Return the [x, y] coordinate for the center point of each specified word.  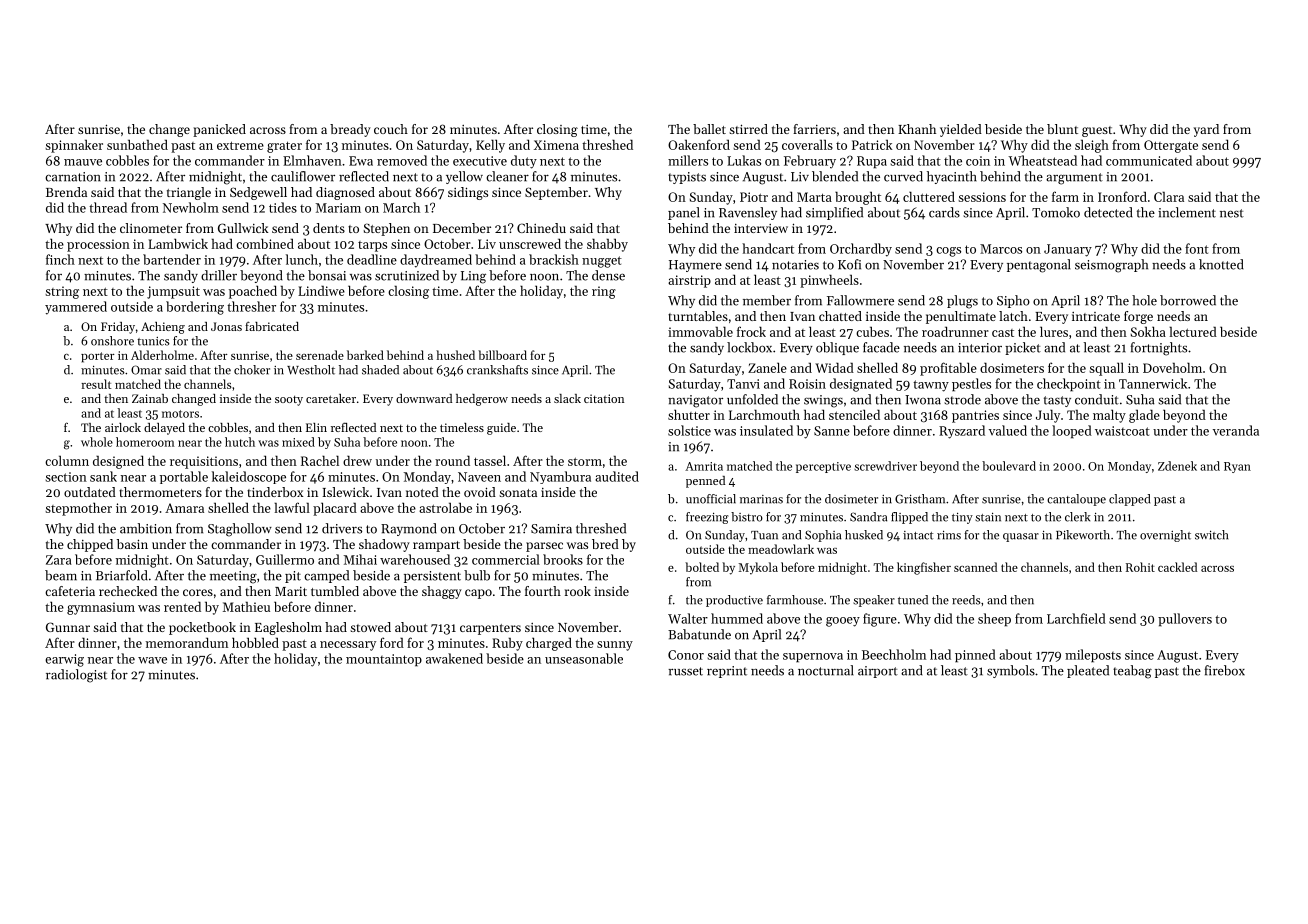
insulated [766, 430]
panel [684, 213]
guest [1097, 131]
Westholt [311, 370]
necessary [348, 646]
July [1048, 416]
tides [283, 207]
